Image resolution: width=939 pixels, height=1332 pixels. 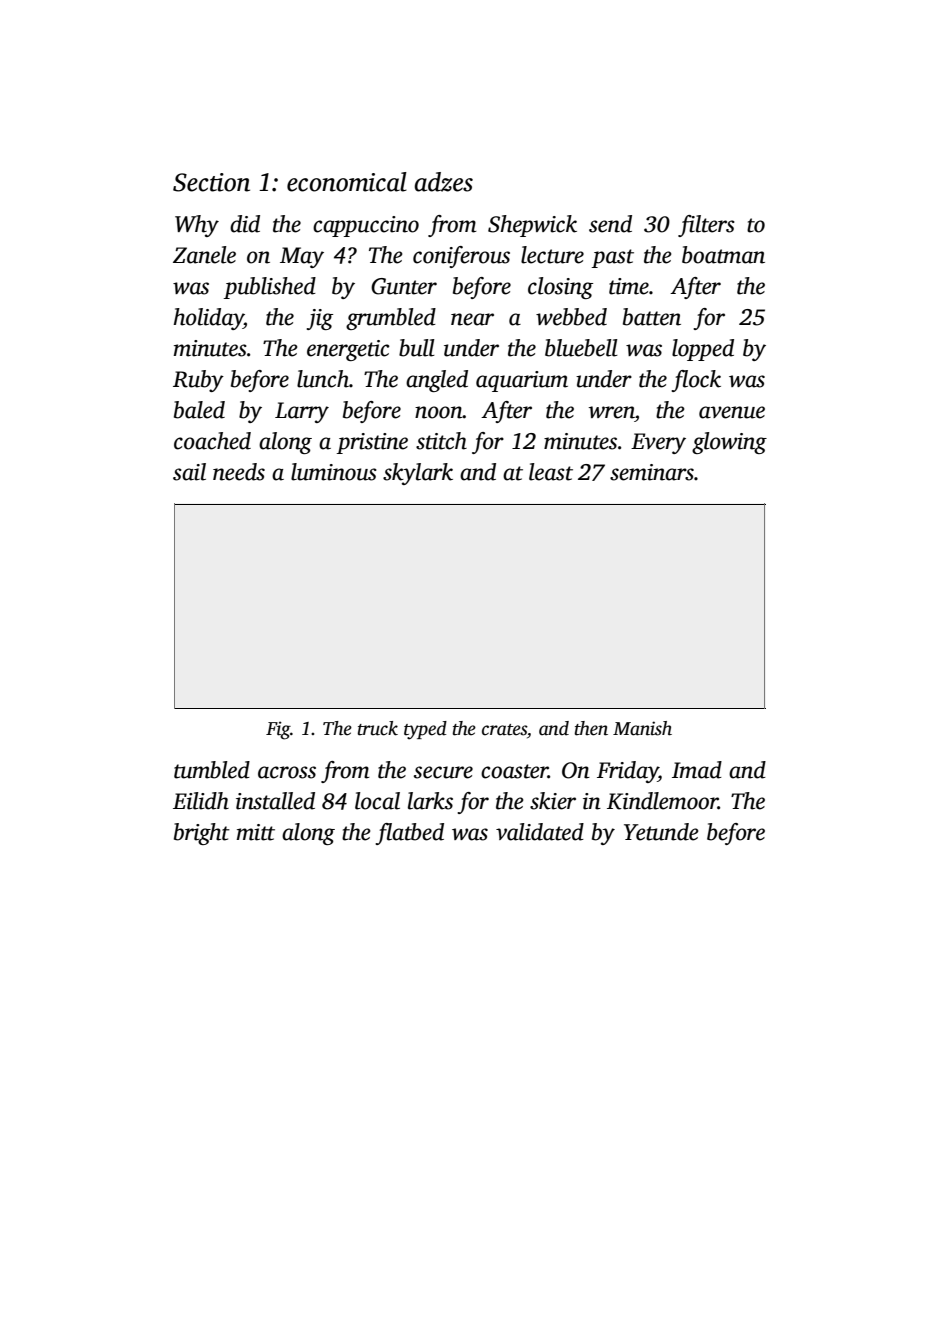 What do you see at coordinates (612, 412) in the screenshot?
I see `wren` at bounding box center [612, 412].
